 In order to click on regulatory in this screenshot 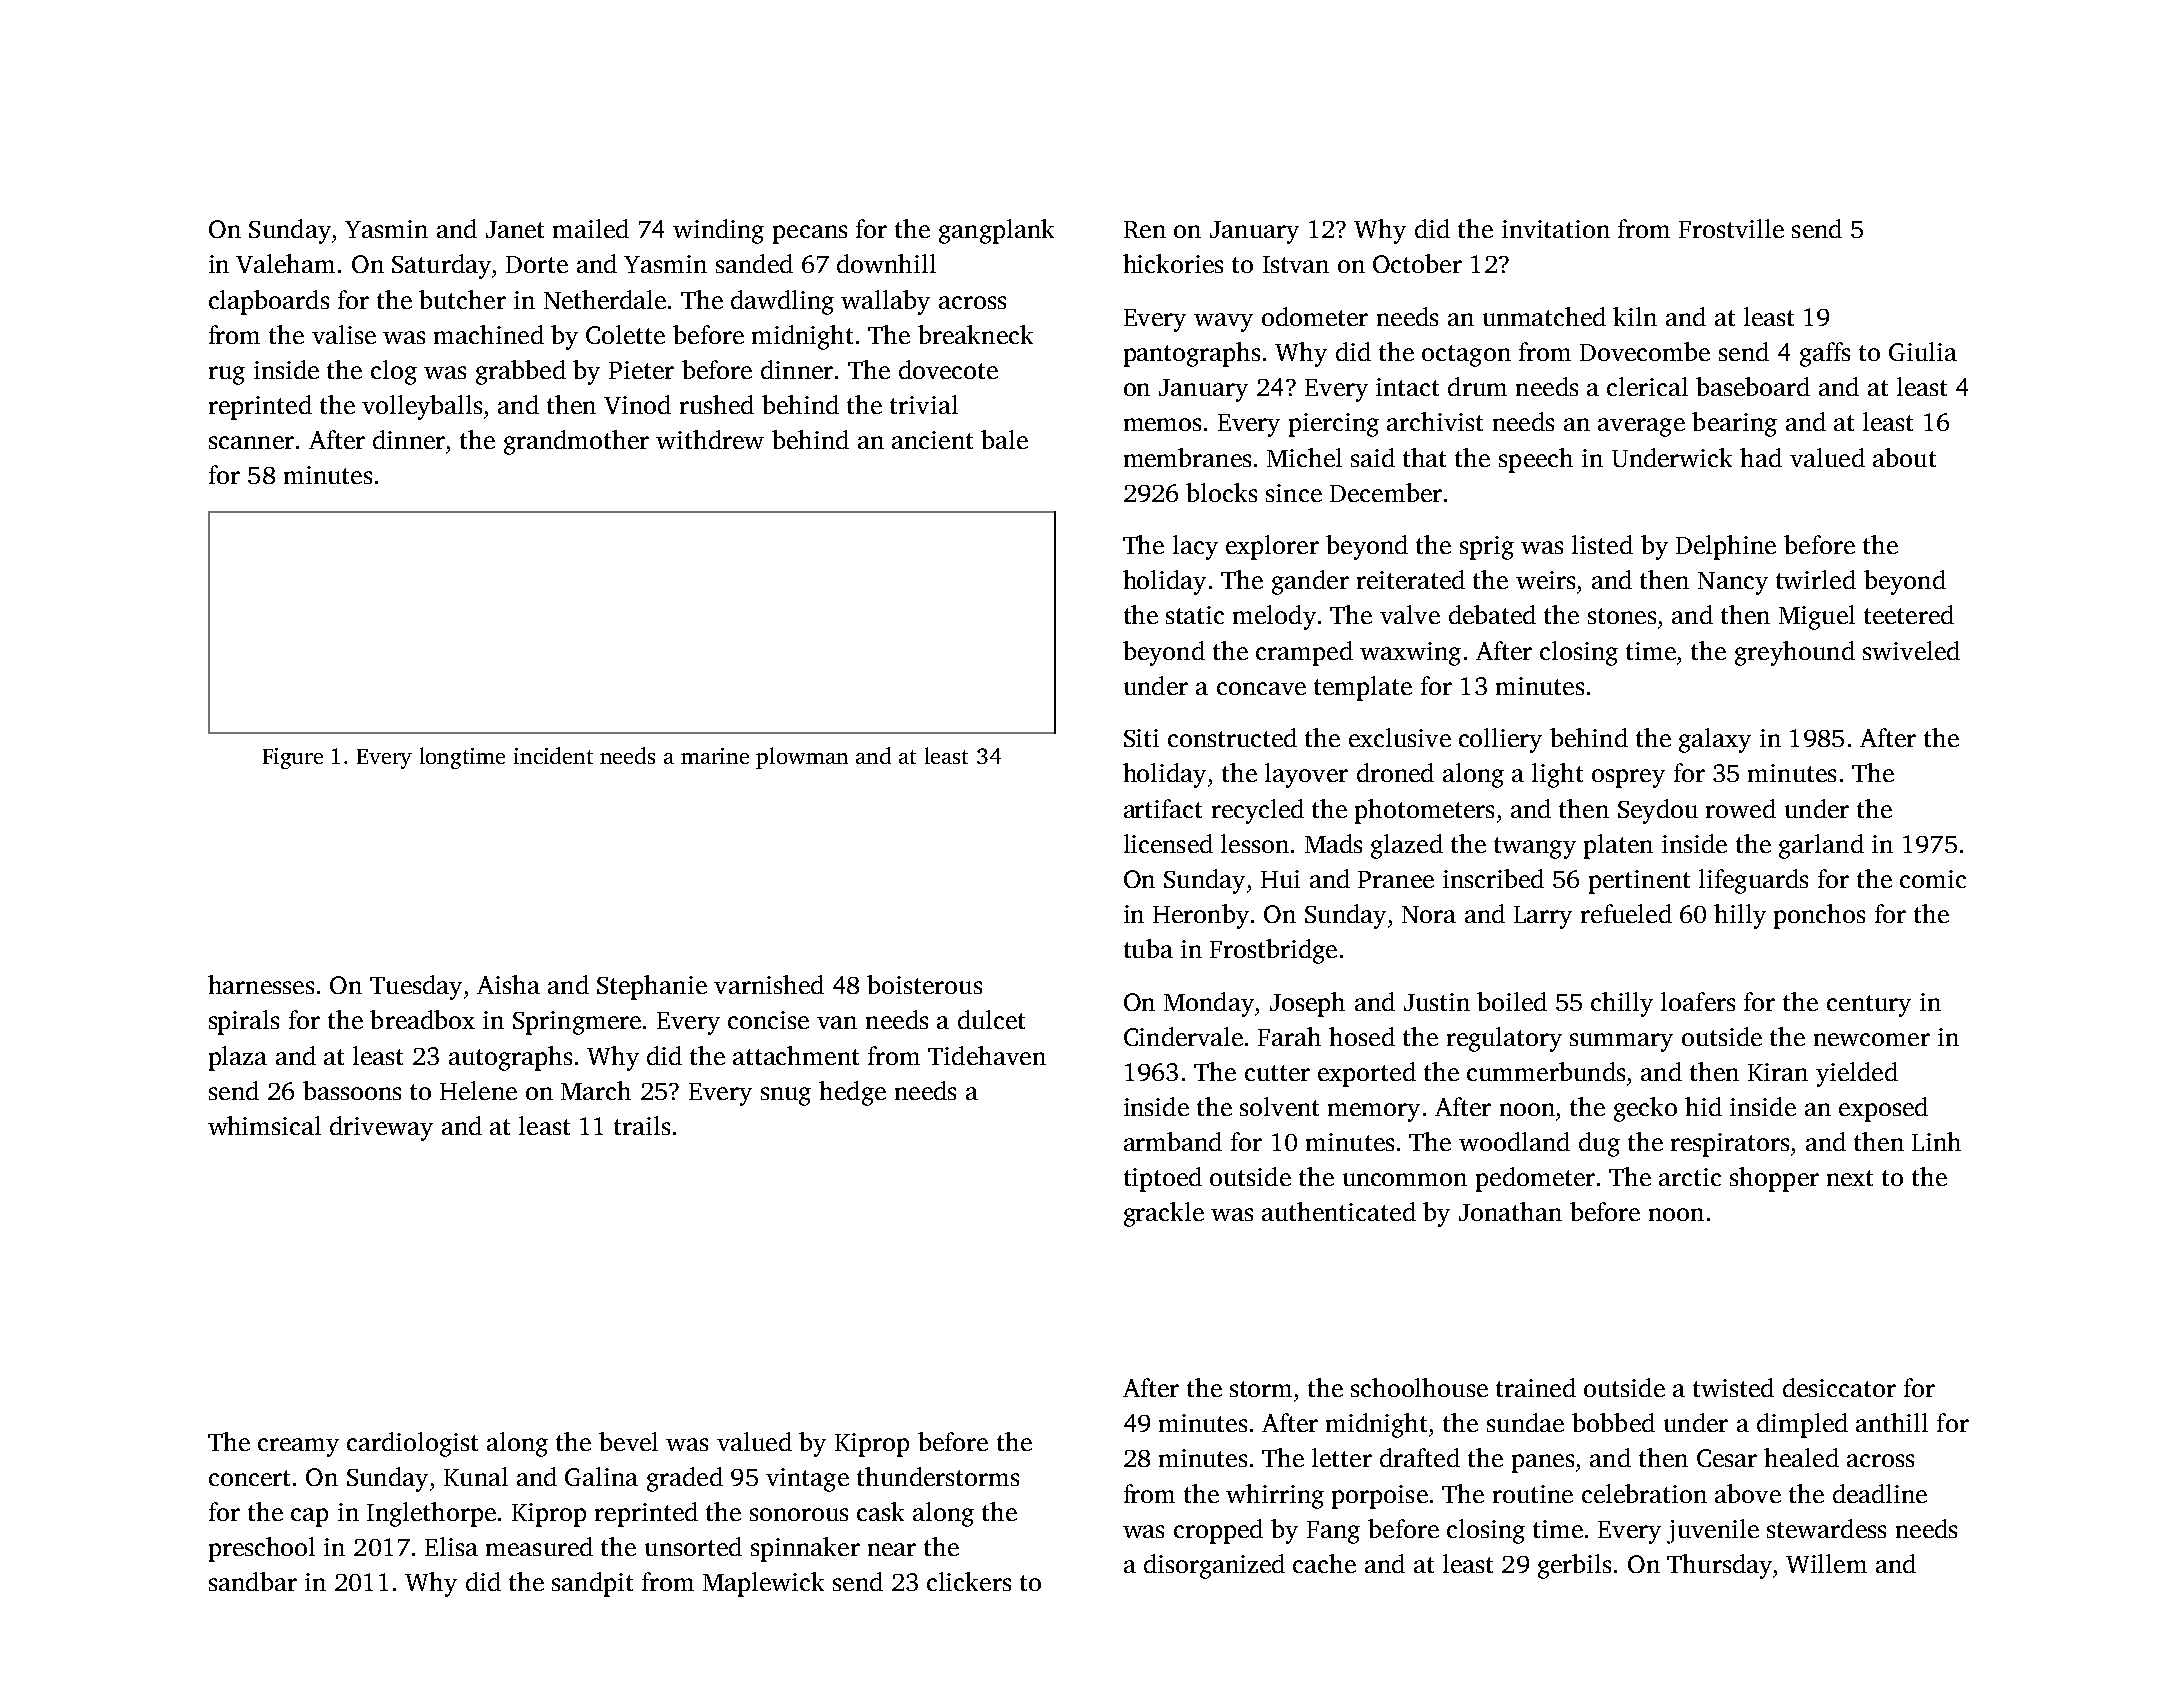, I will do `click(1504, 1039)`.
